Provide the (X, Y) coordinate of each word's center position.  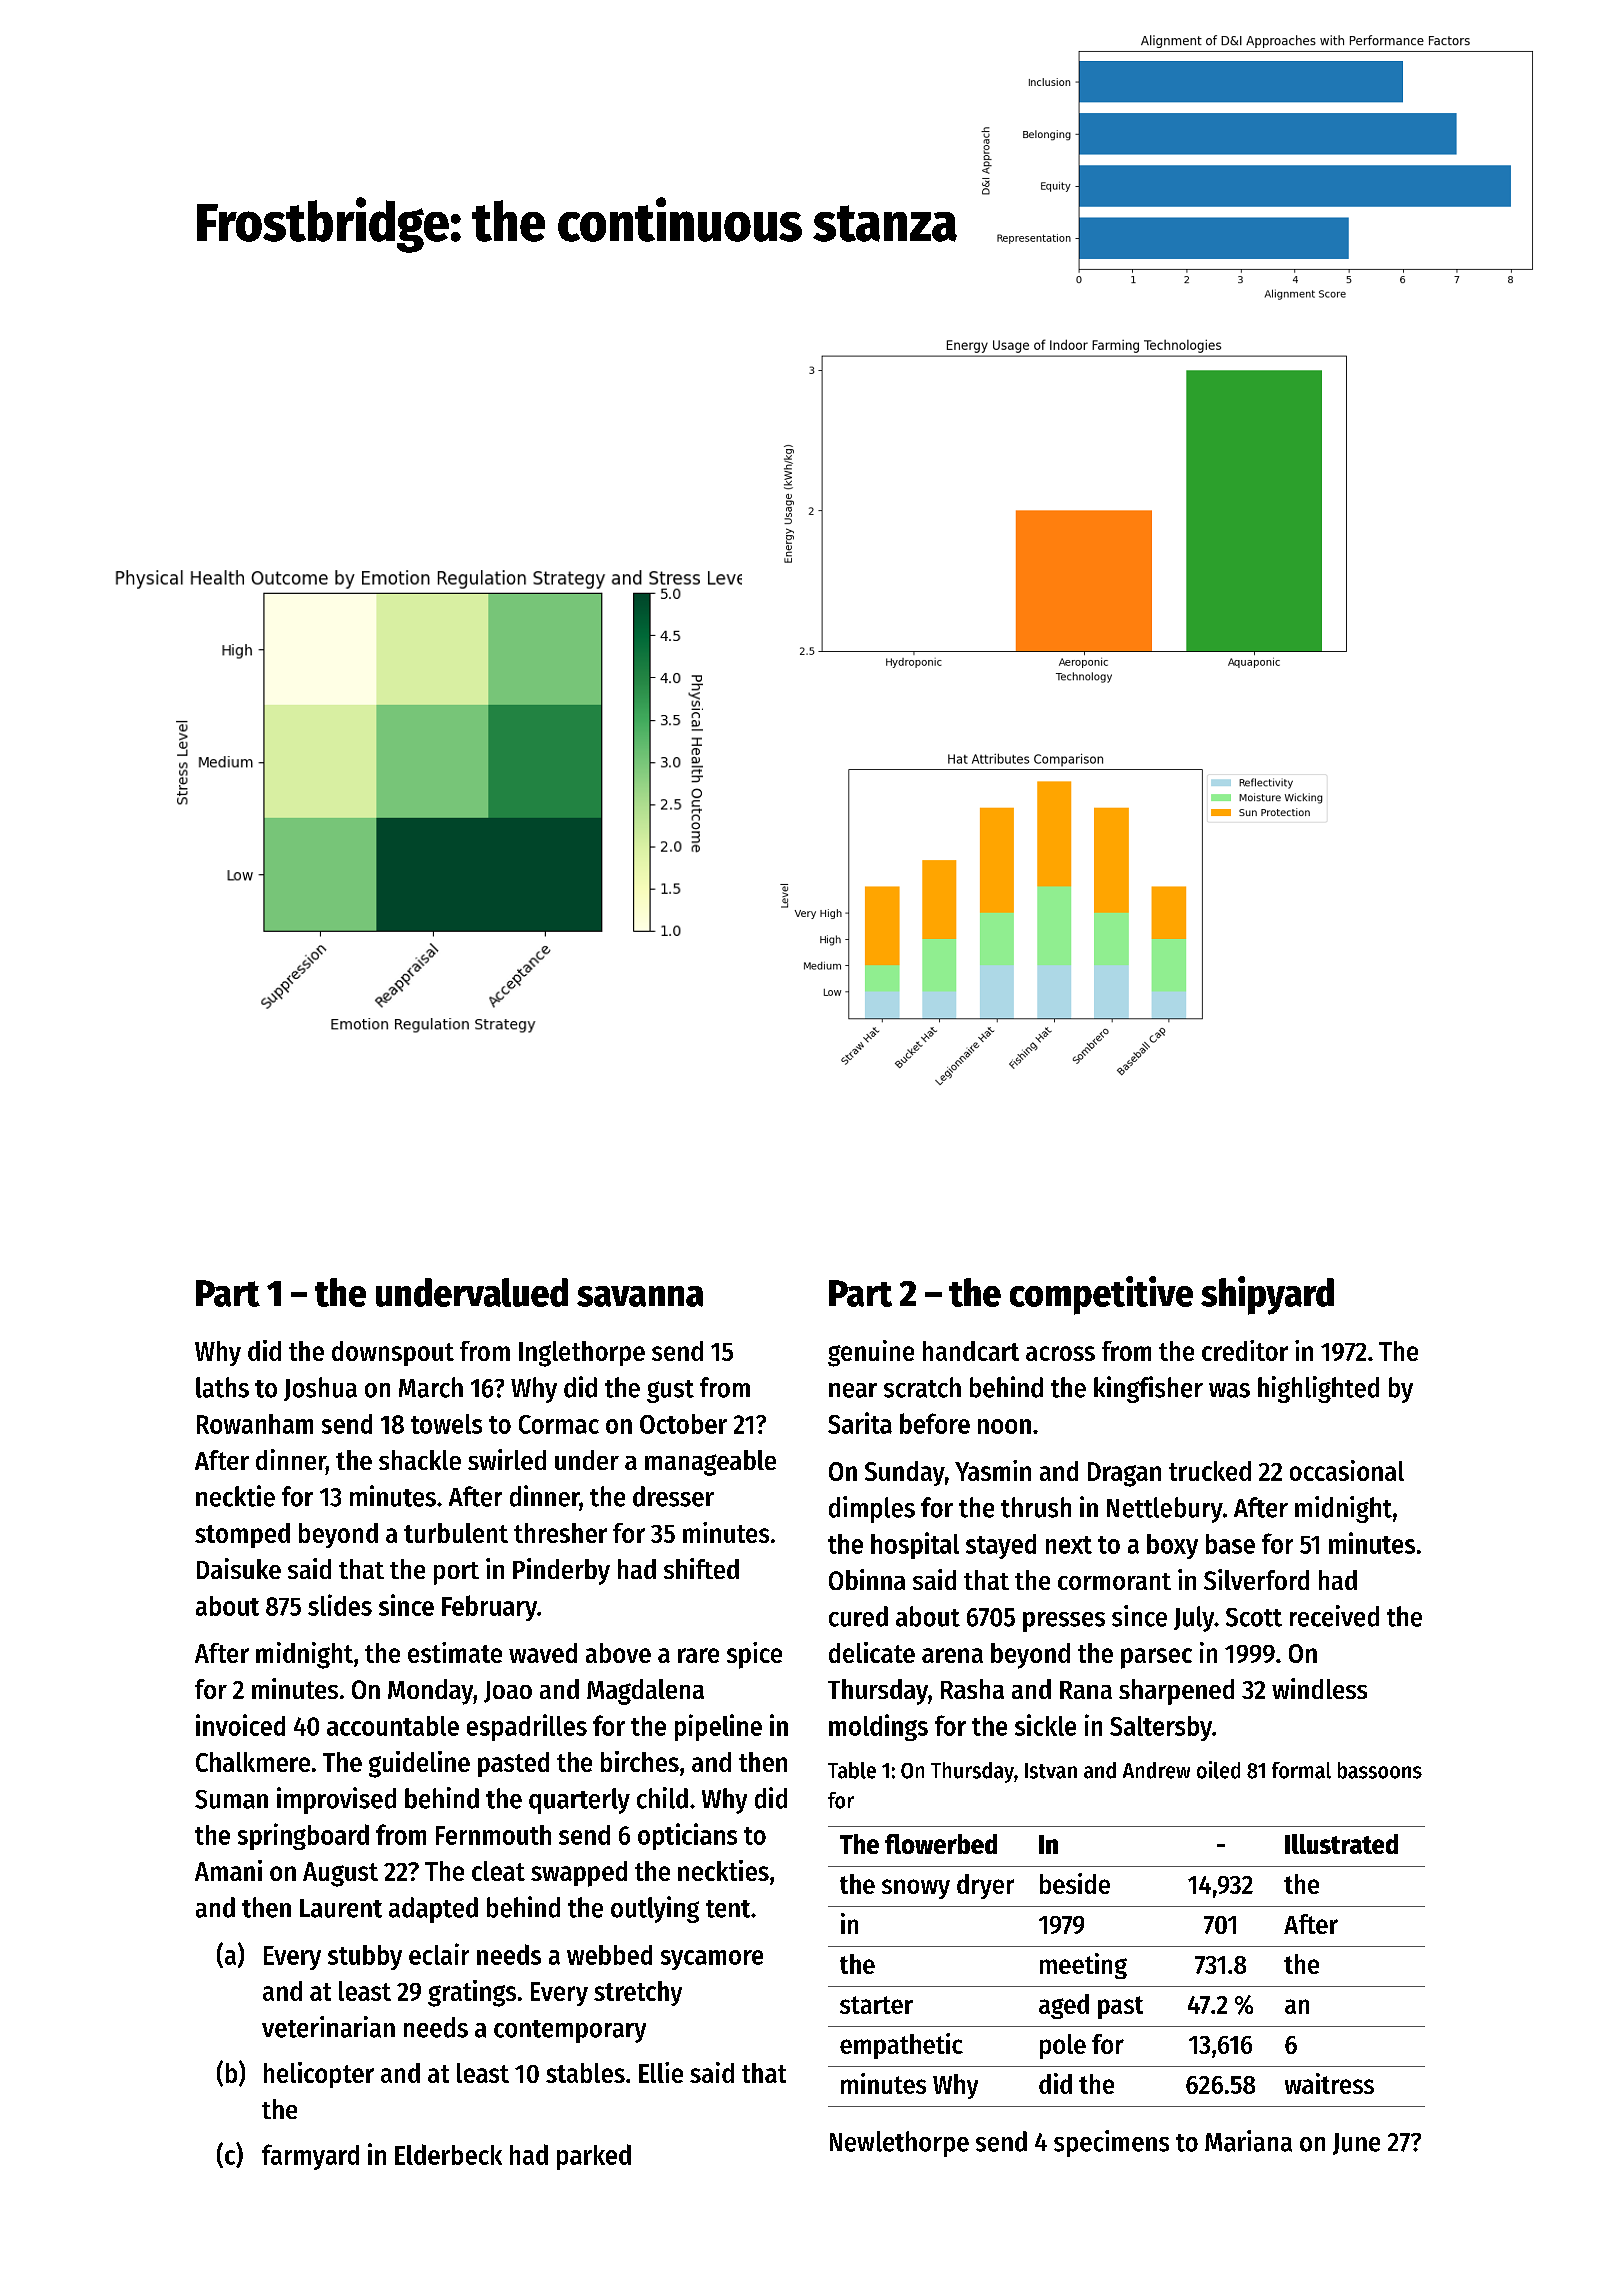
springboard (303, 1836)
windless (1319, 1688)
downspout (393, 1353)
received (1334, 1616)
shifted (701, 1568)
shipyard (1267, 1295)
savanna (640, 1296)
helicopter (319, 2075)
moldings (878, 1727)
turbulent (456, 1533)
